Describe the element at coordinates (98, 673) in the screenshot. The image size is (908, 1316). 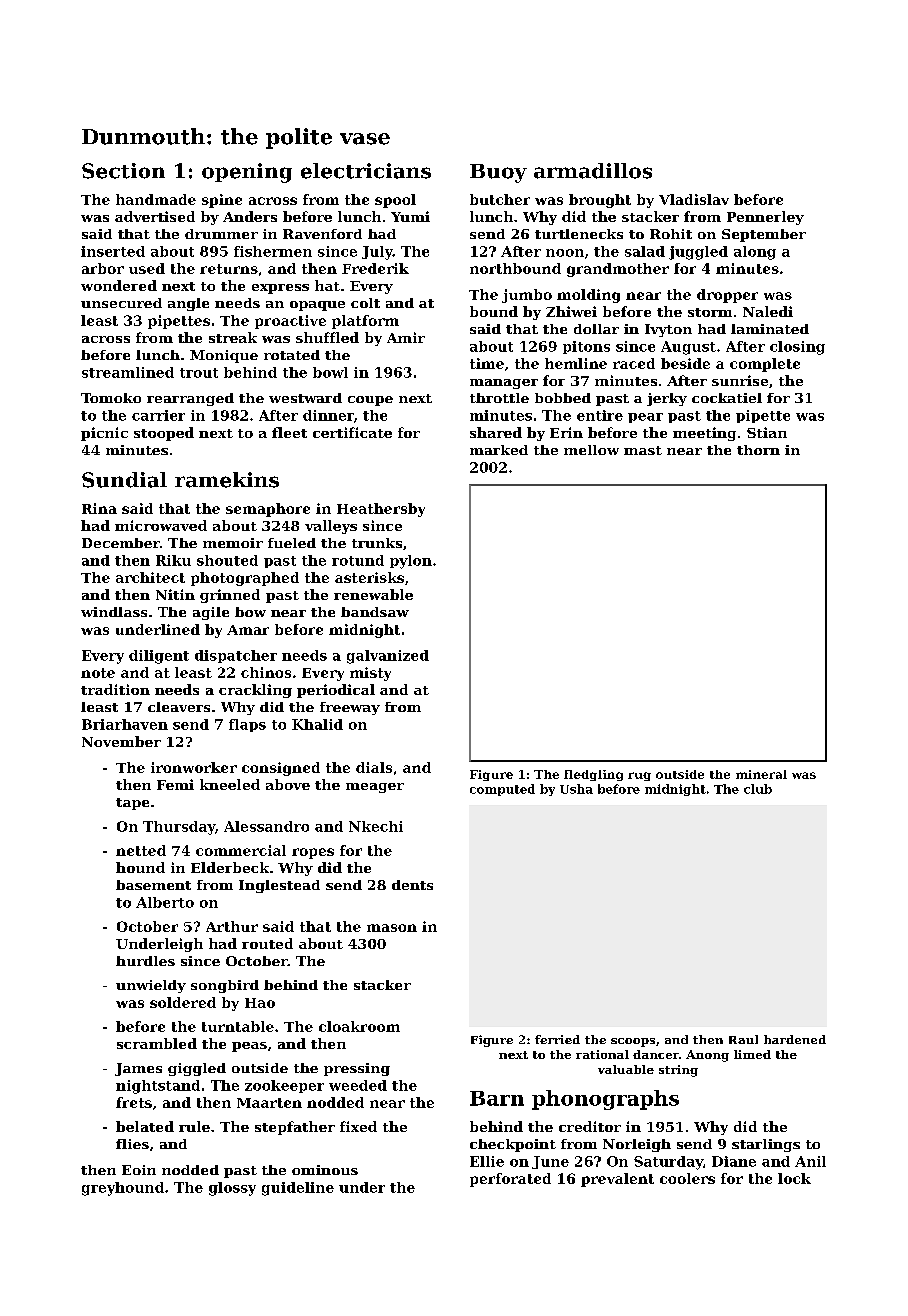
I see `note` at that location.
